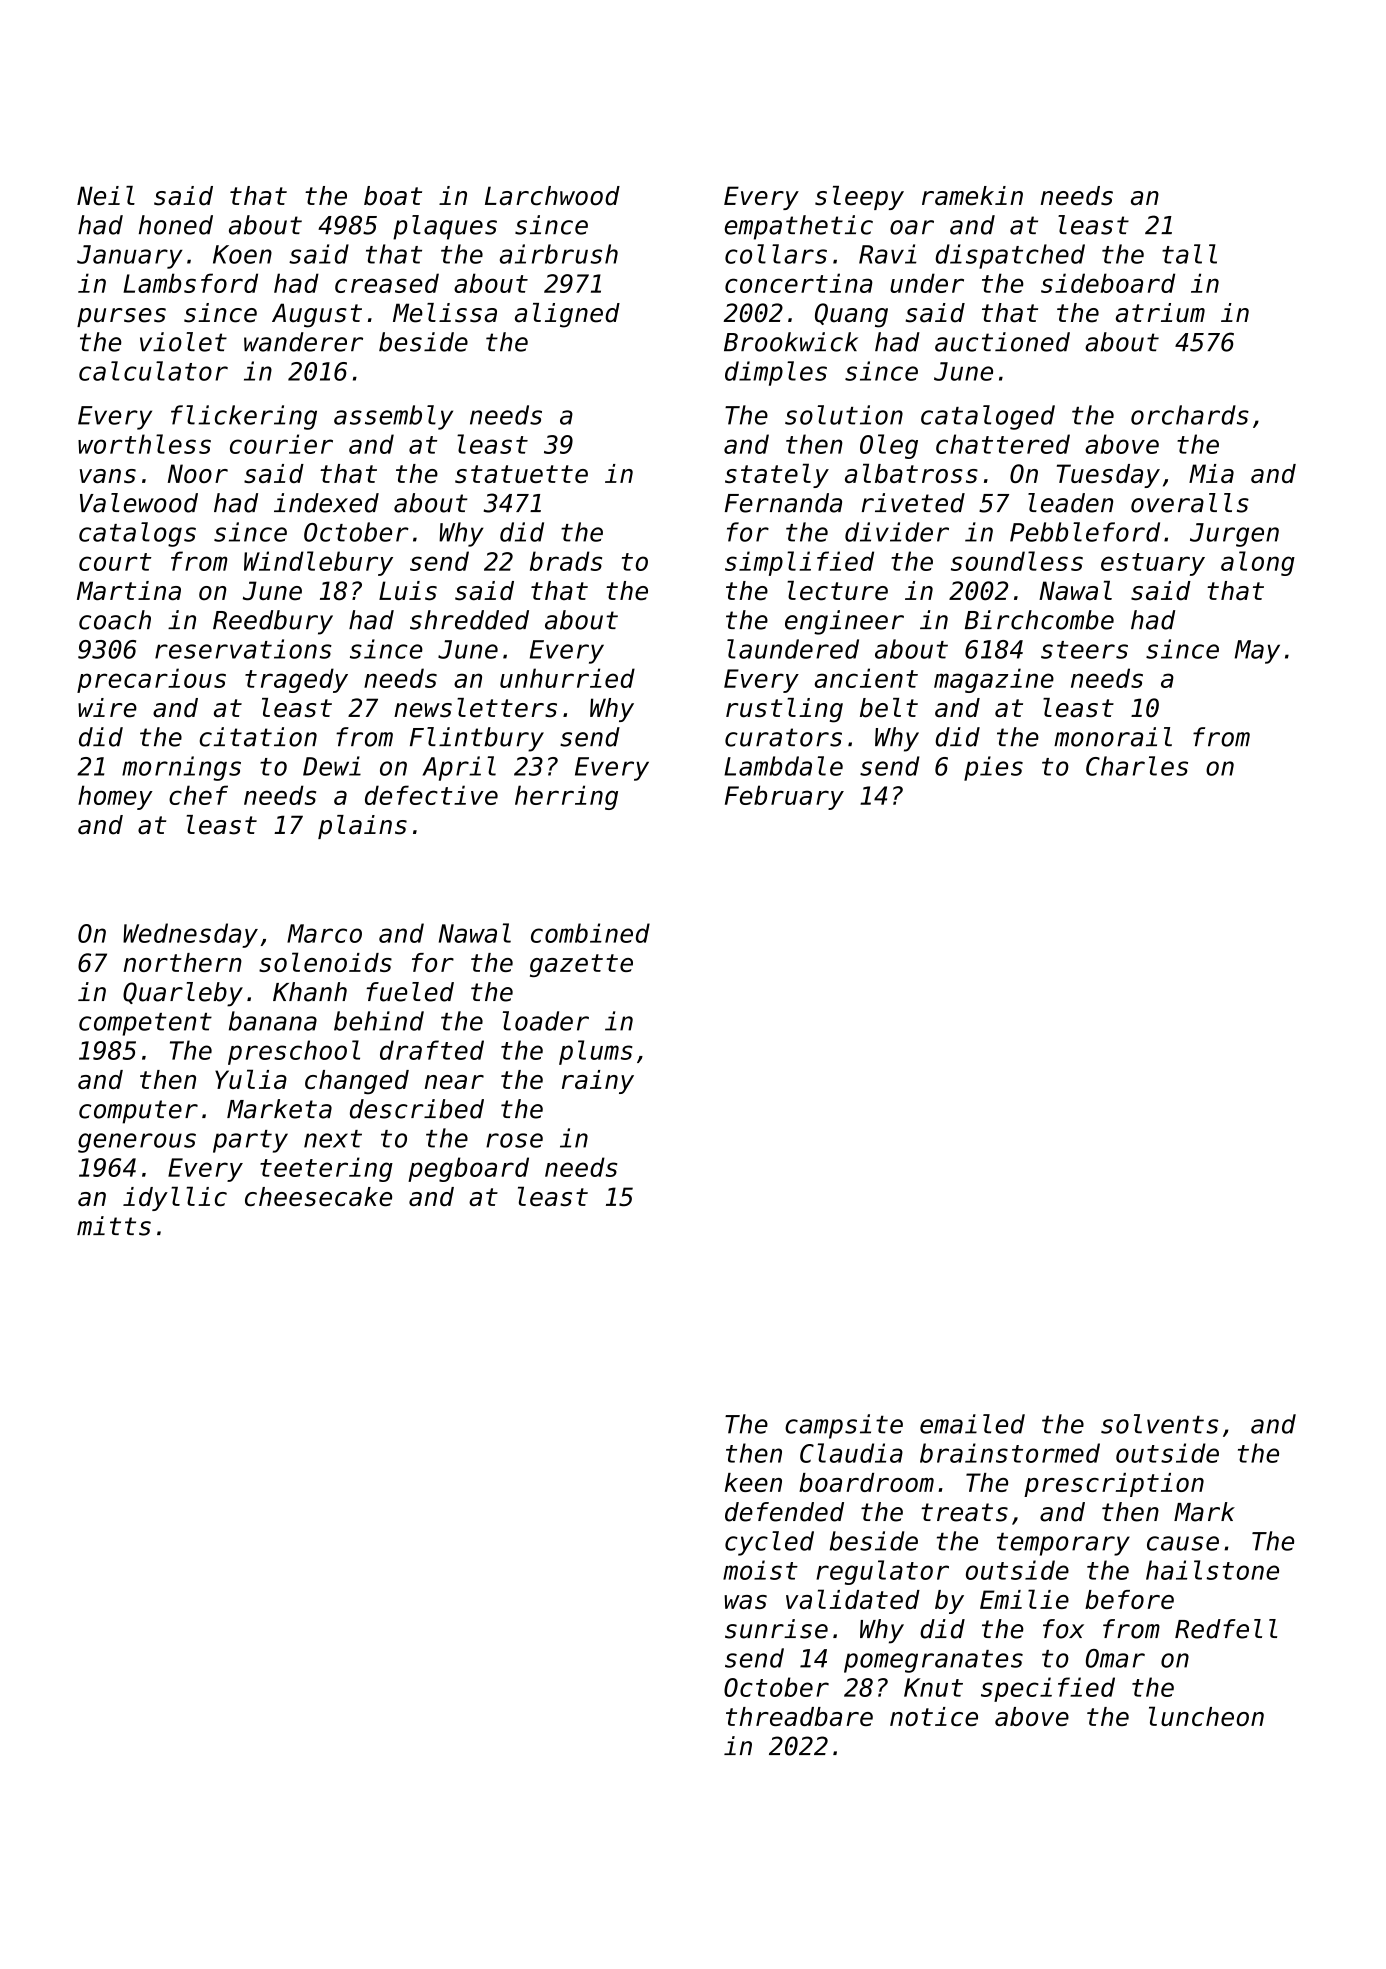 This document has height=1969, width=1386. Describe the element at coordinates (1160, 1424) in the document. I see `solvents` at that location.
